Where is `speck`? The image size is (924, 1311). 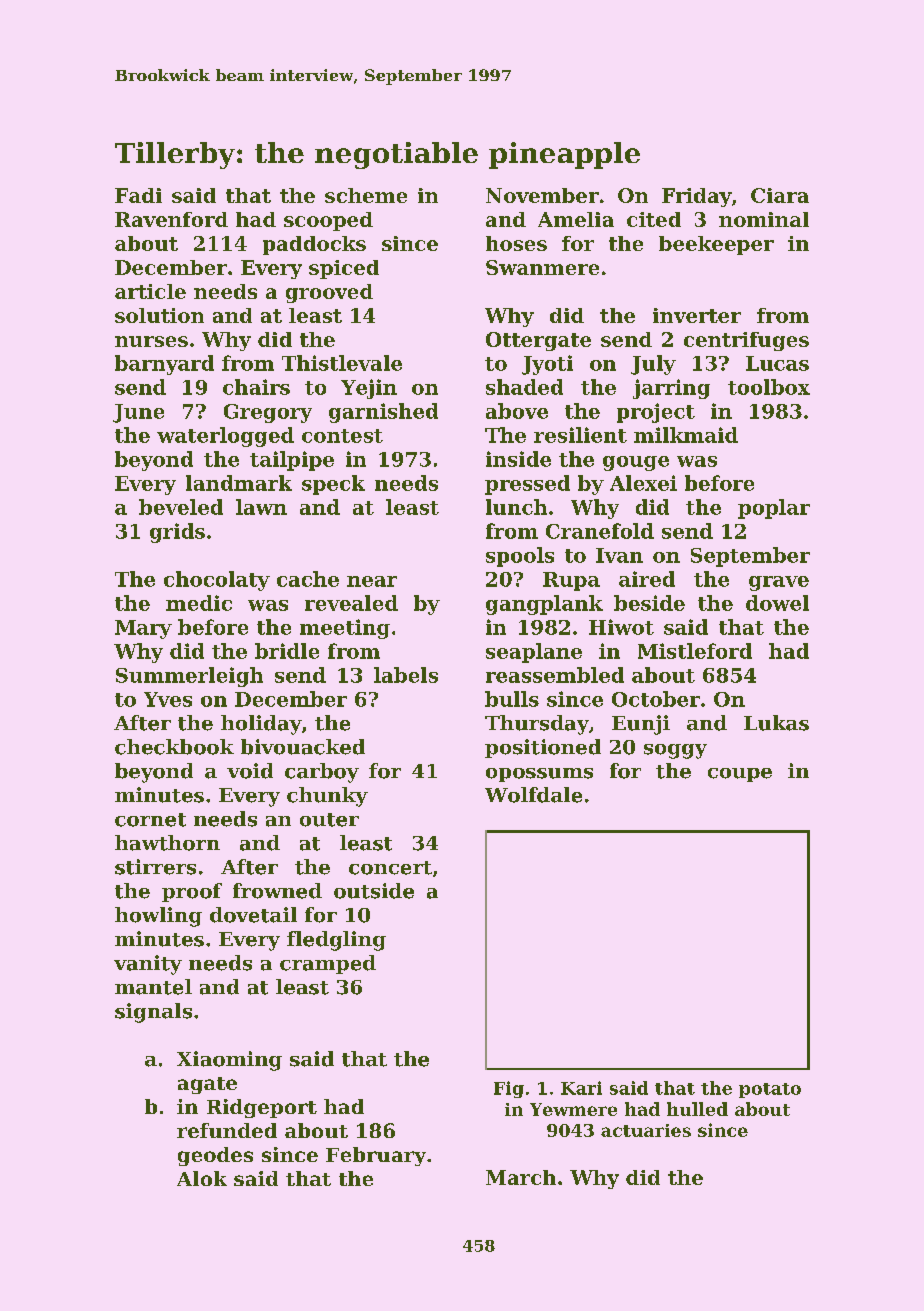
speck is located at coordinates (333, 485).
